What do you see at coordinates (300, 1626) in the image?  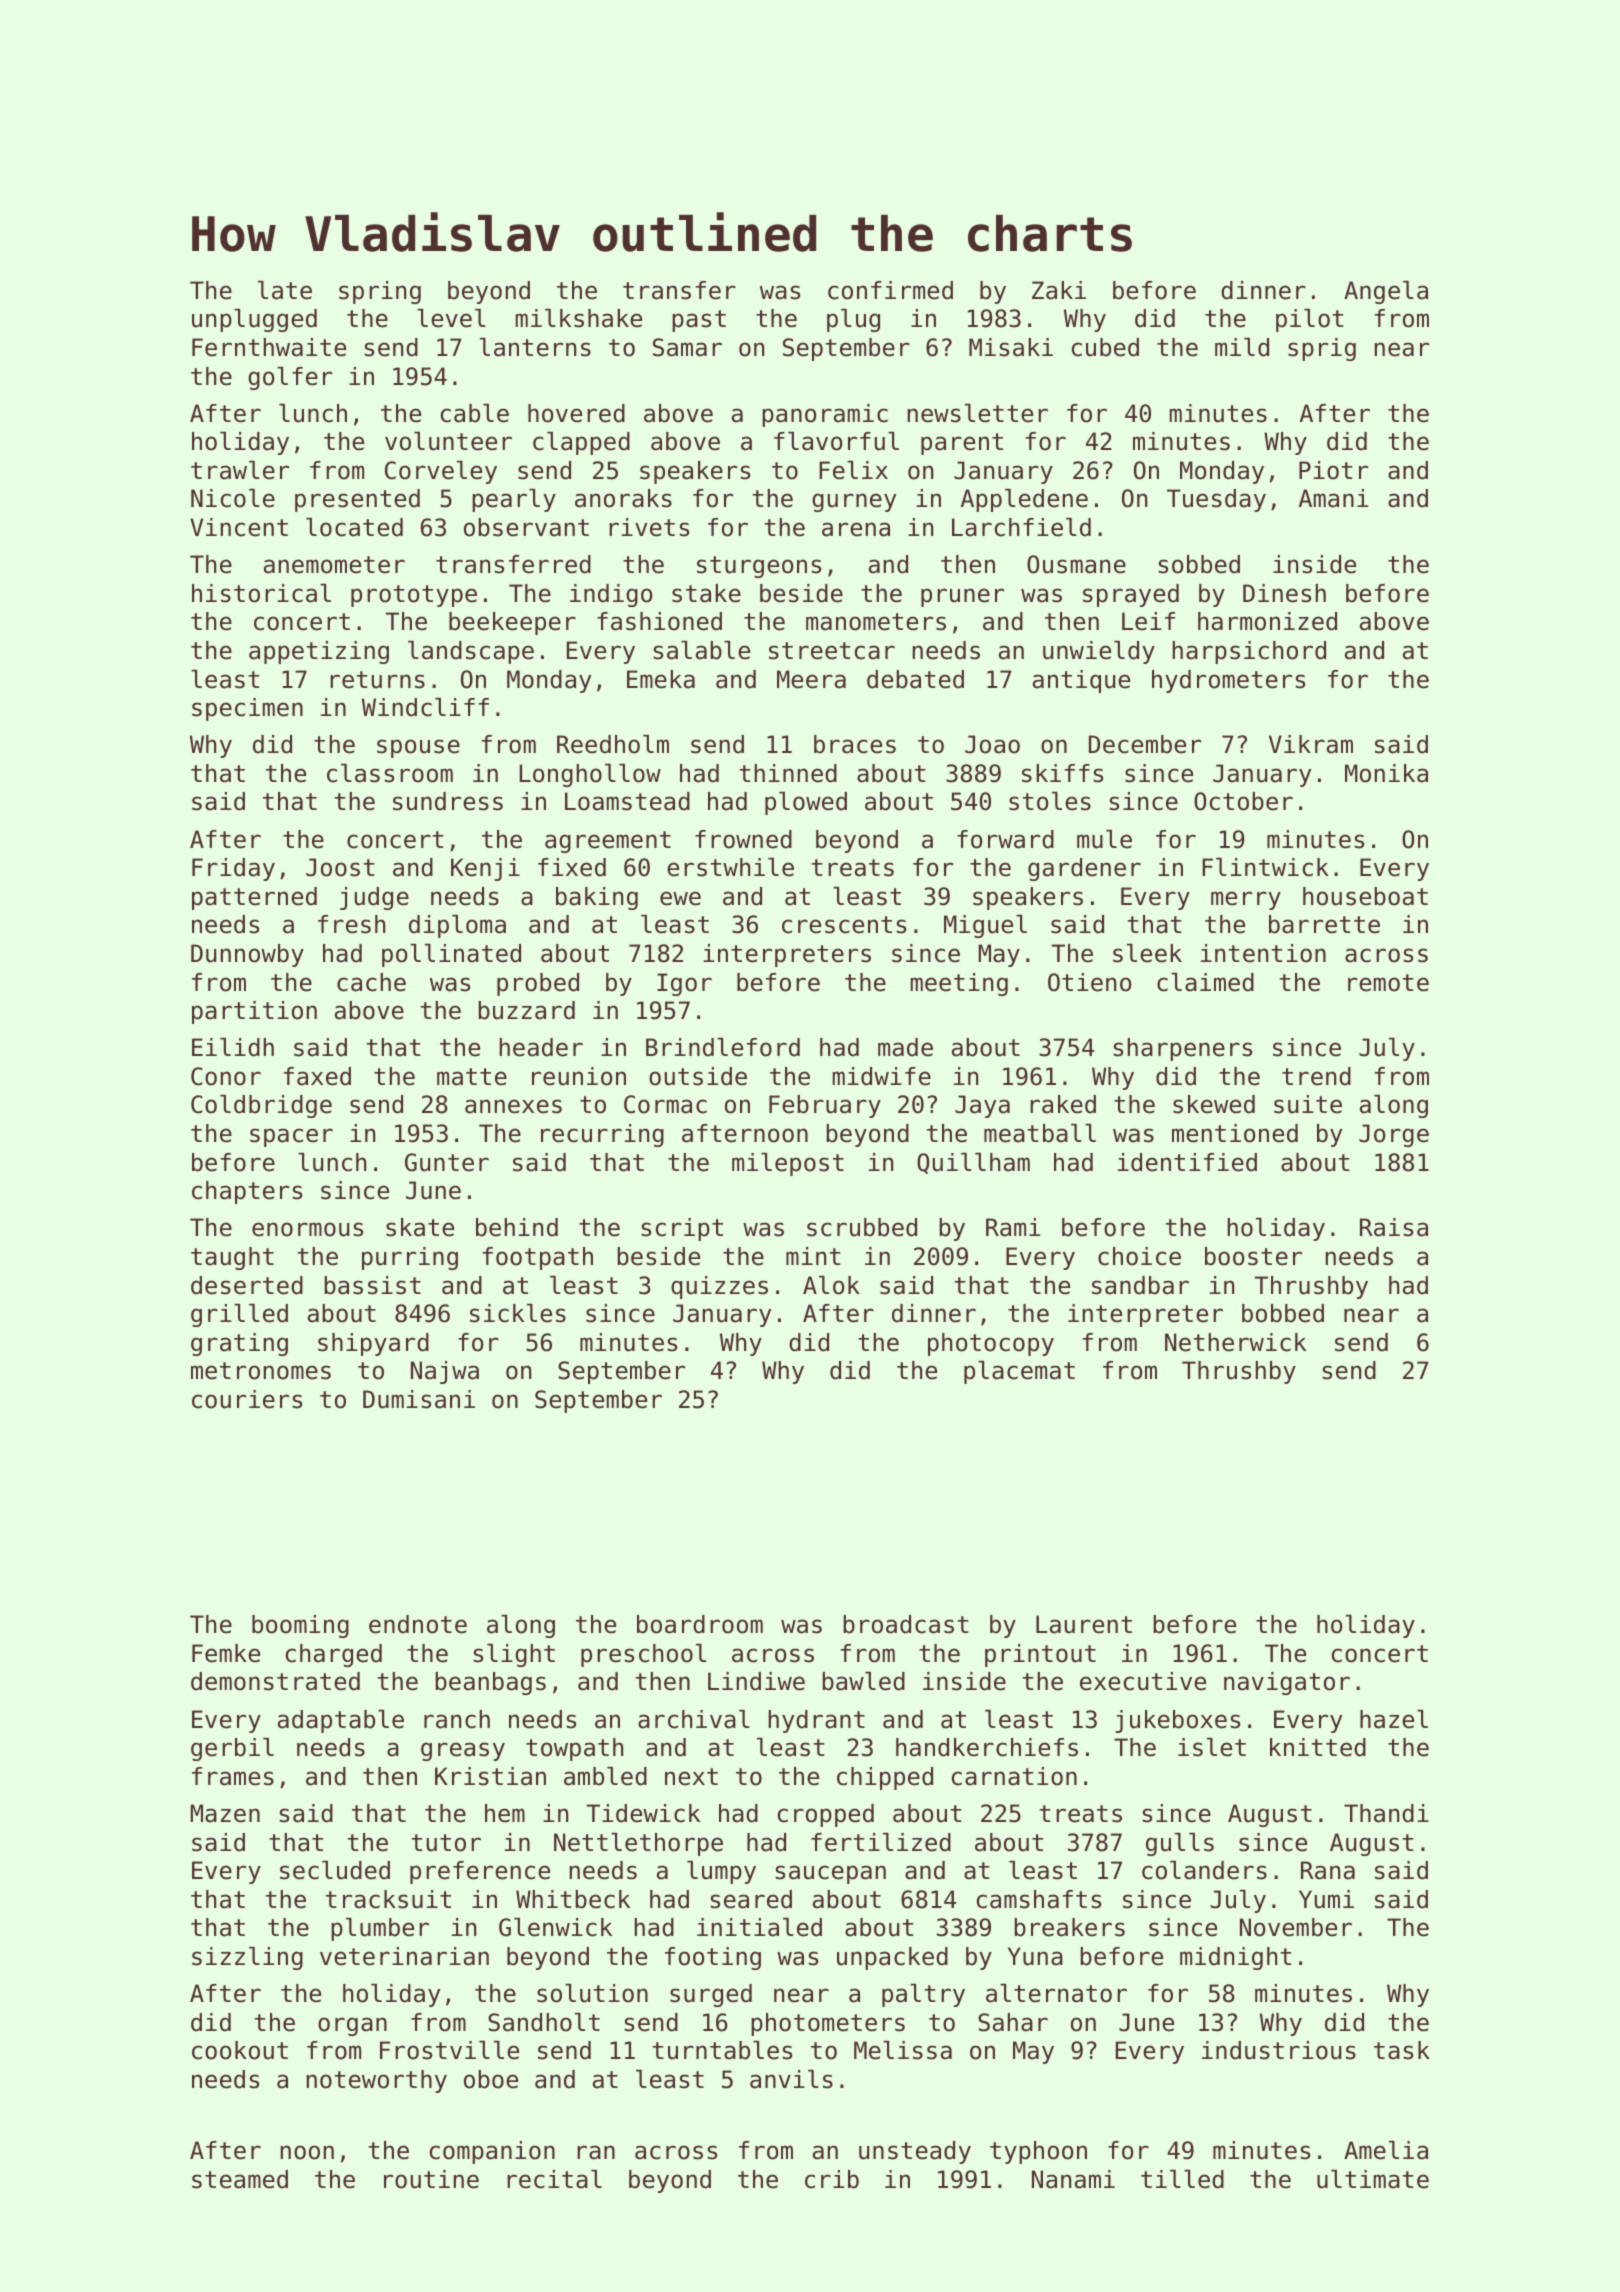 I see `booming` at bounding box center [300, 1626].
